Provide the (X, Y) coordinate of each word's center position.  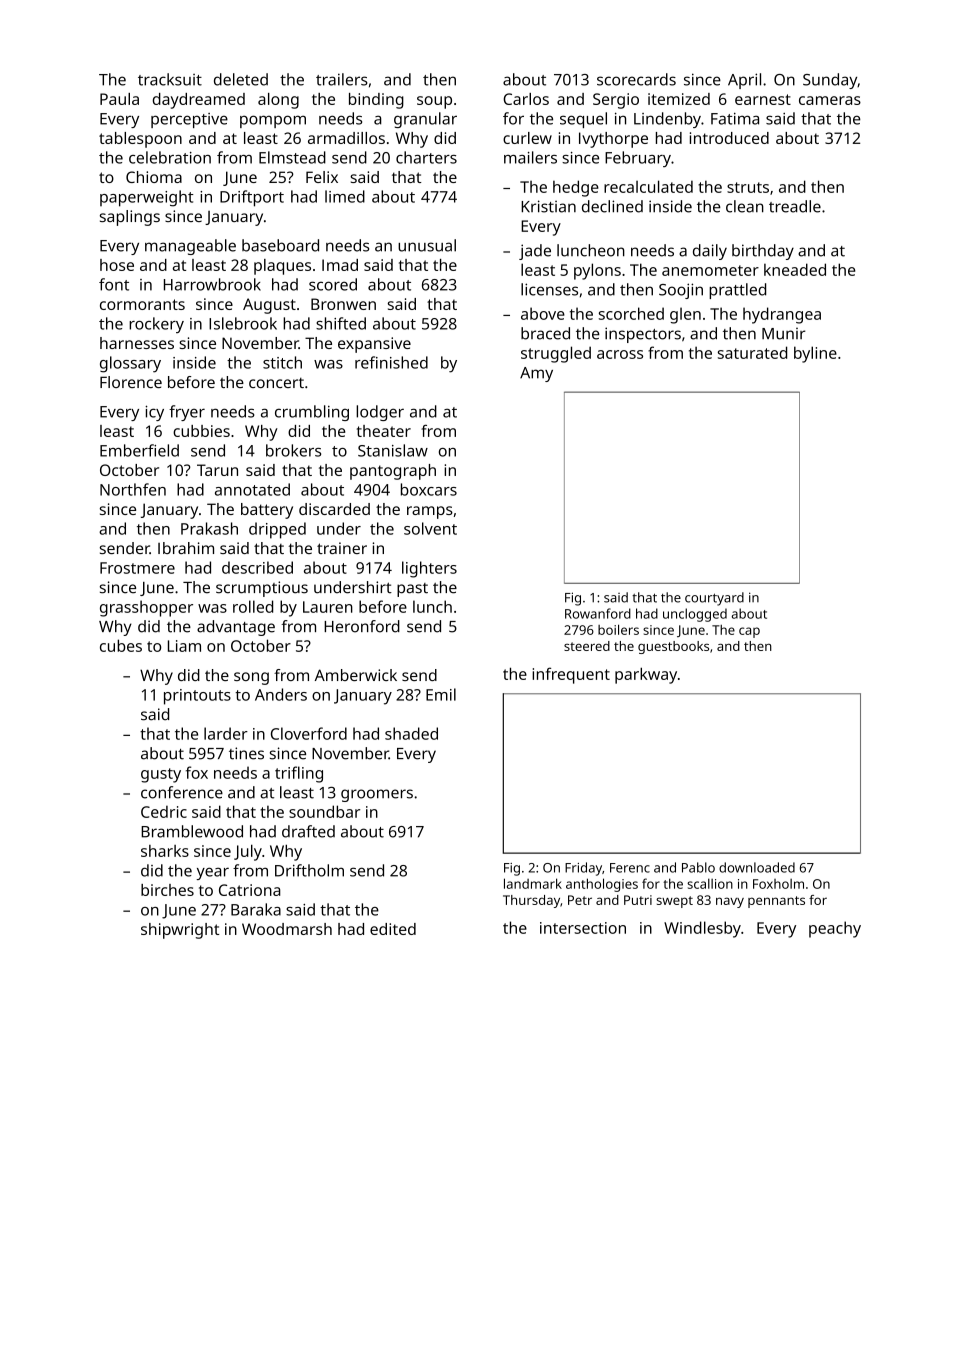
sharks (165, 851)
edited (393, 929)
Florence (131, 382)
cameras (830, 100)
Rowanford (598, 613)
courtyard (714, 599)
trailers (342, 79)
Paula (119, 99)
